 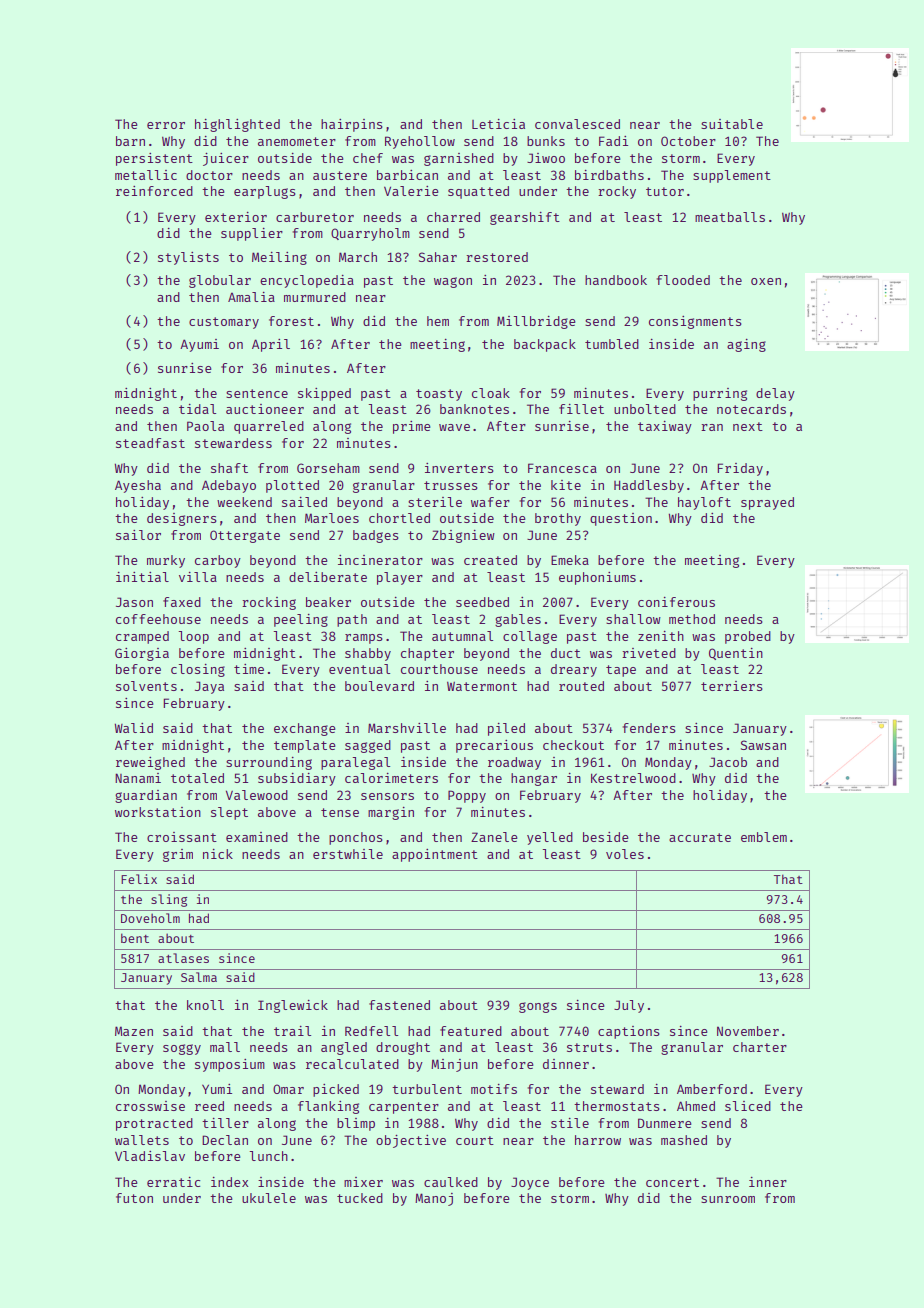 What do you see at coordinates (146, 175) in the screenshot?
I see `metallic` at bounding box center [146, 175].
